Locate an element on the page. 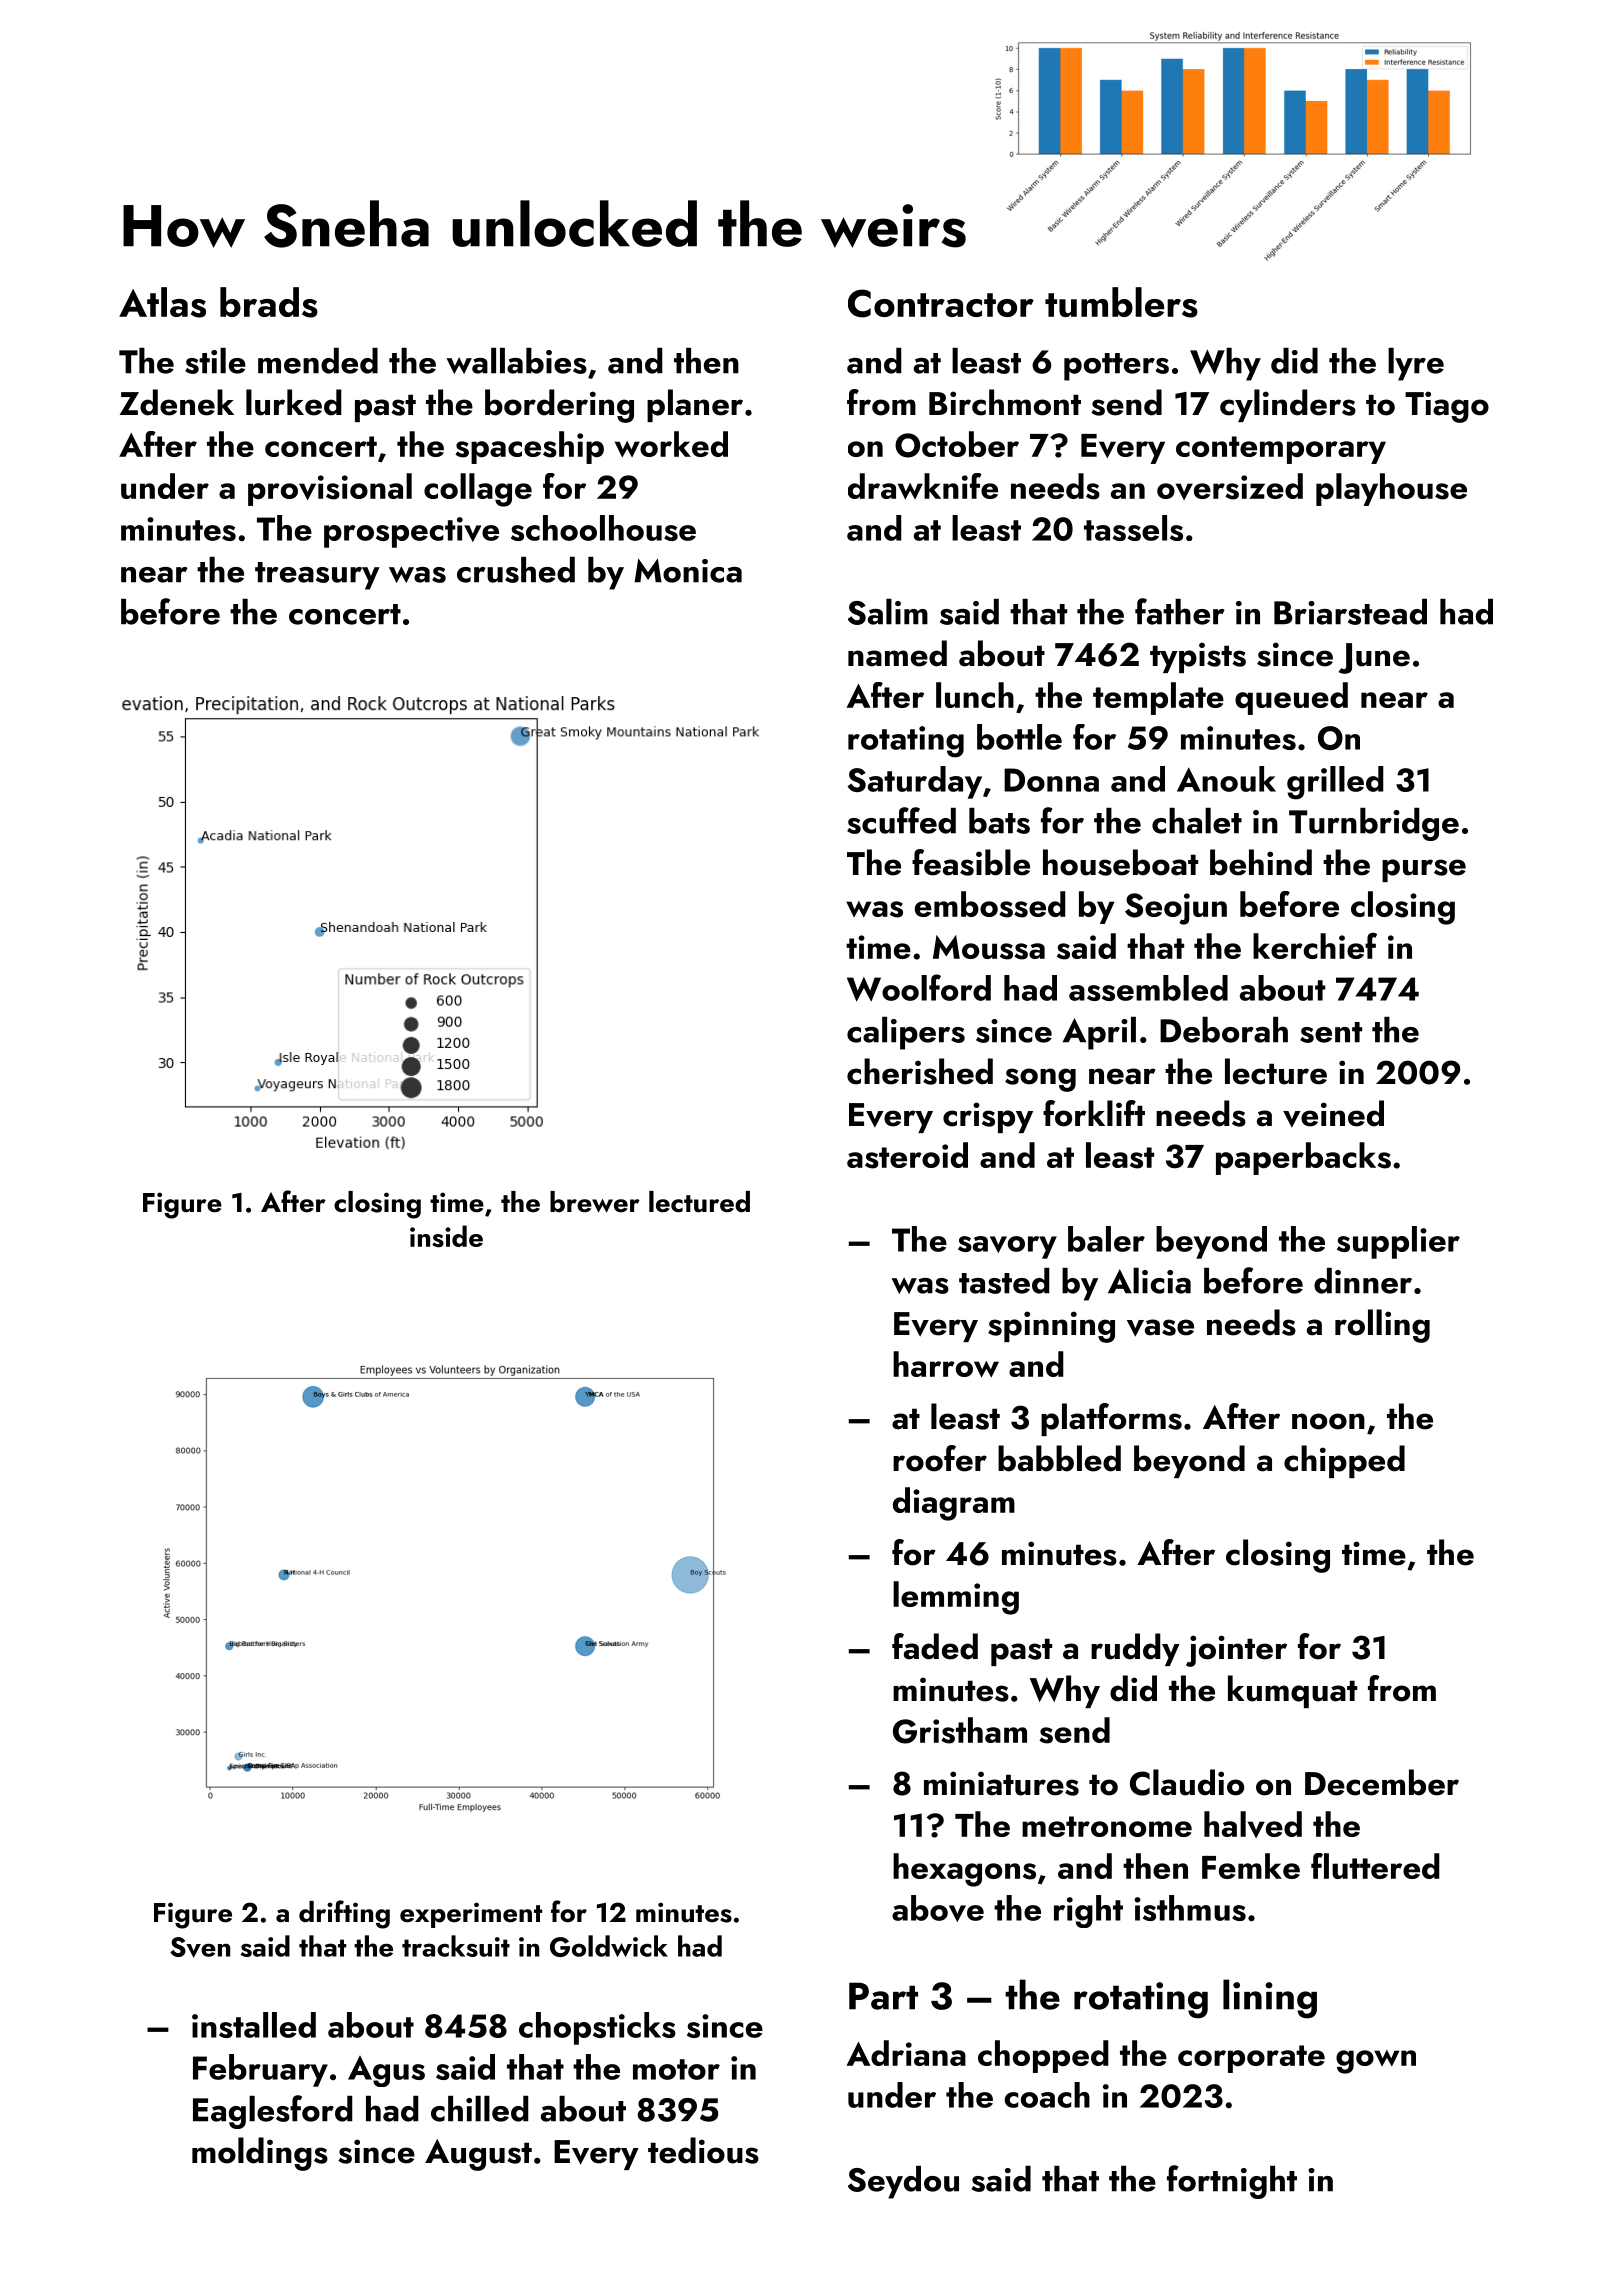  treasury is located at coordinates (317, 576).
